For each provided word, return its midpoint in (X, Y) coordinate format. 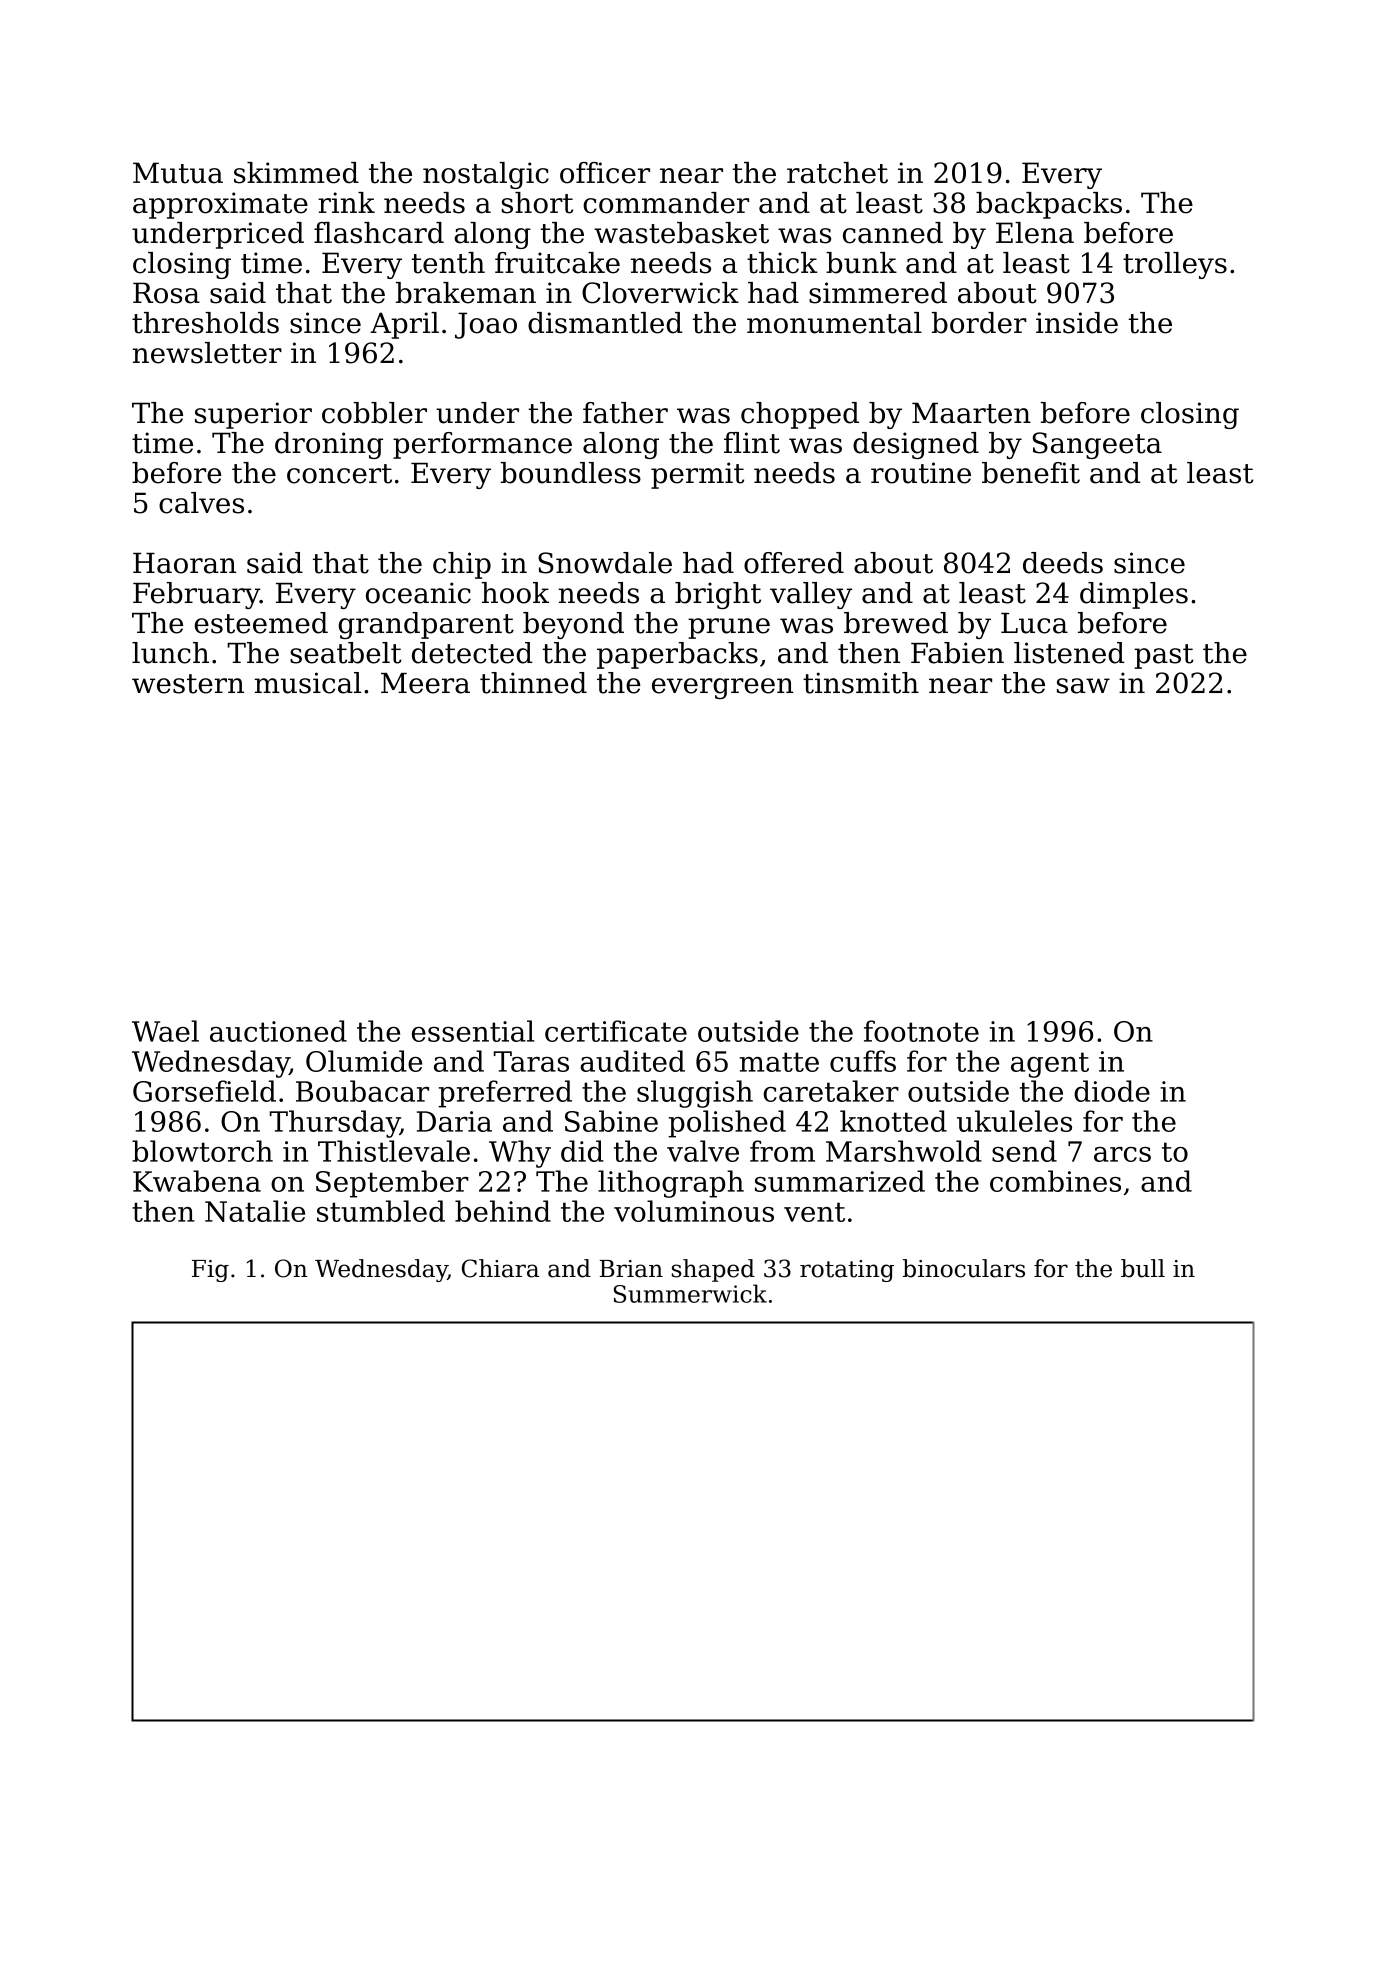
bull (1143, 1268)
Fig (210, 1271)
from (782, 1151)
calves (201, 503)
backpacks (1049, 205)
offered (794, 563)
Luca (1034, 623)
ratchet (837, 173)
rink (346, 202)
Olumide (364, 1061)
